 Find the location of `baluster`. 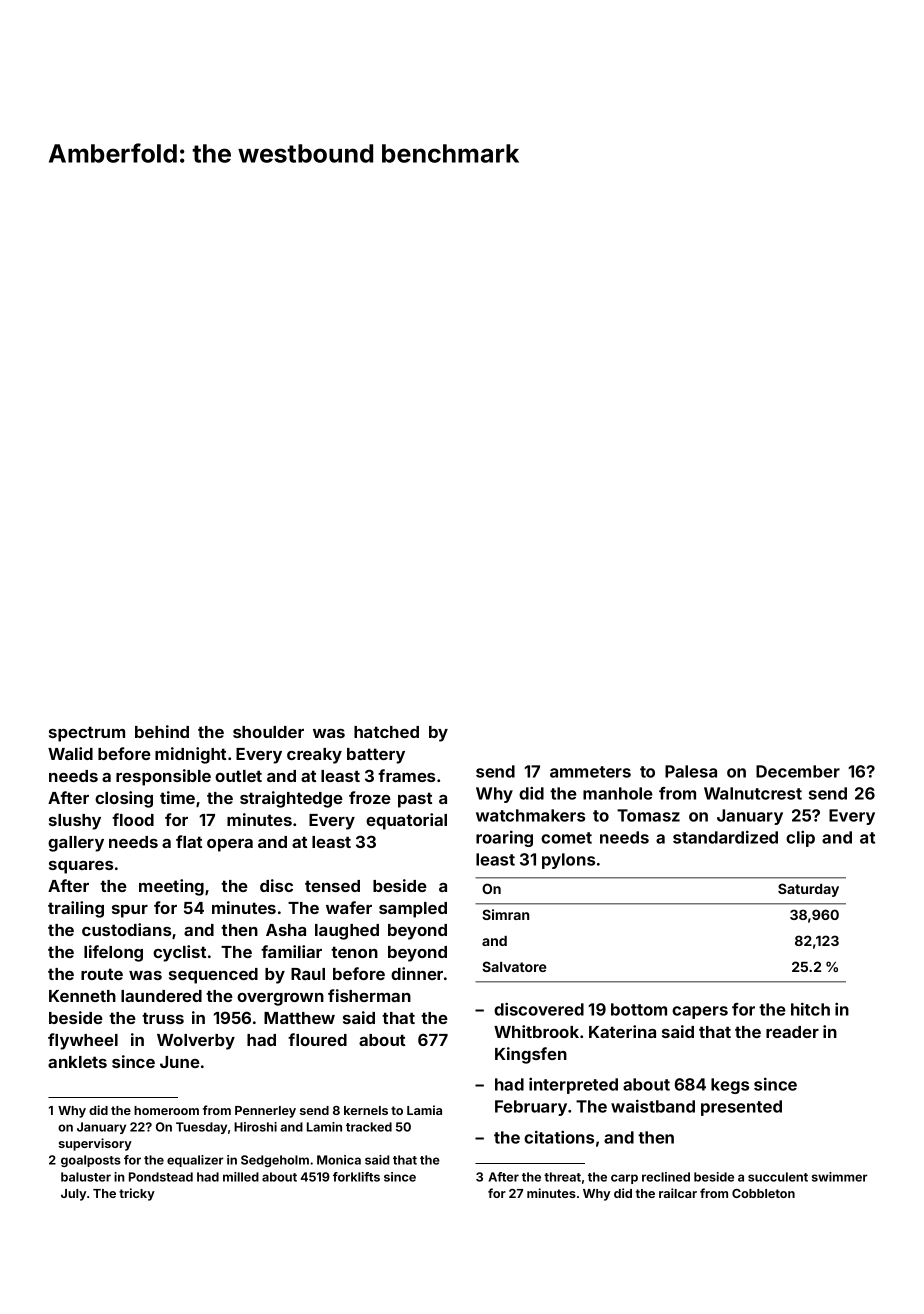

baluster is located at coordinates (86, 1177).
